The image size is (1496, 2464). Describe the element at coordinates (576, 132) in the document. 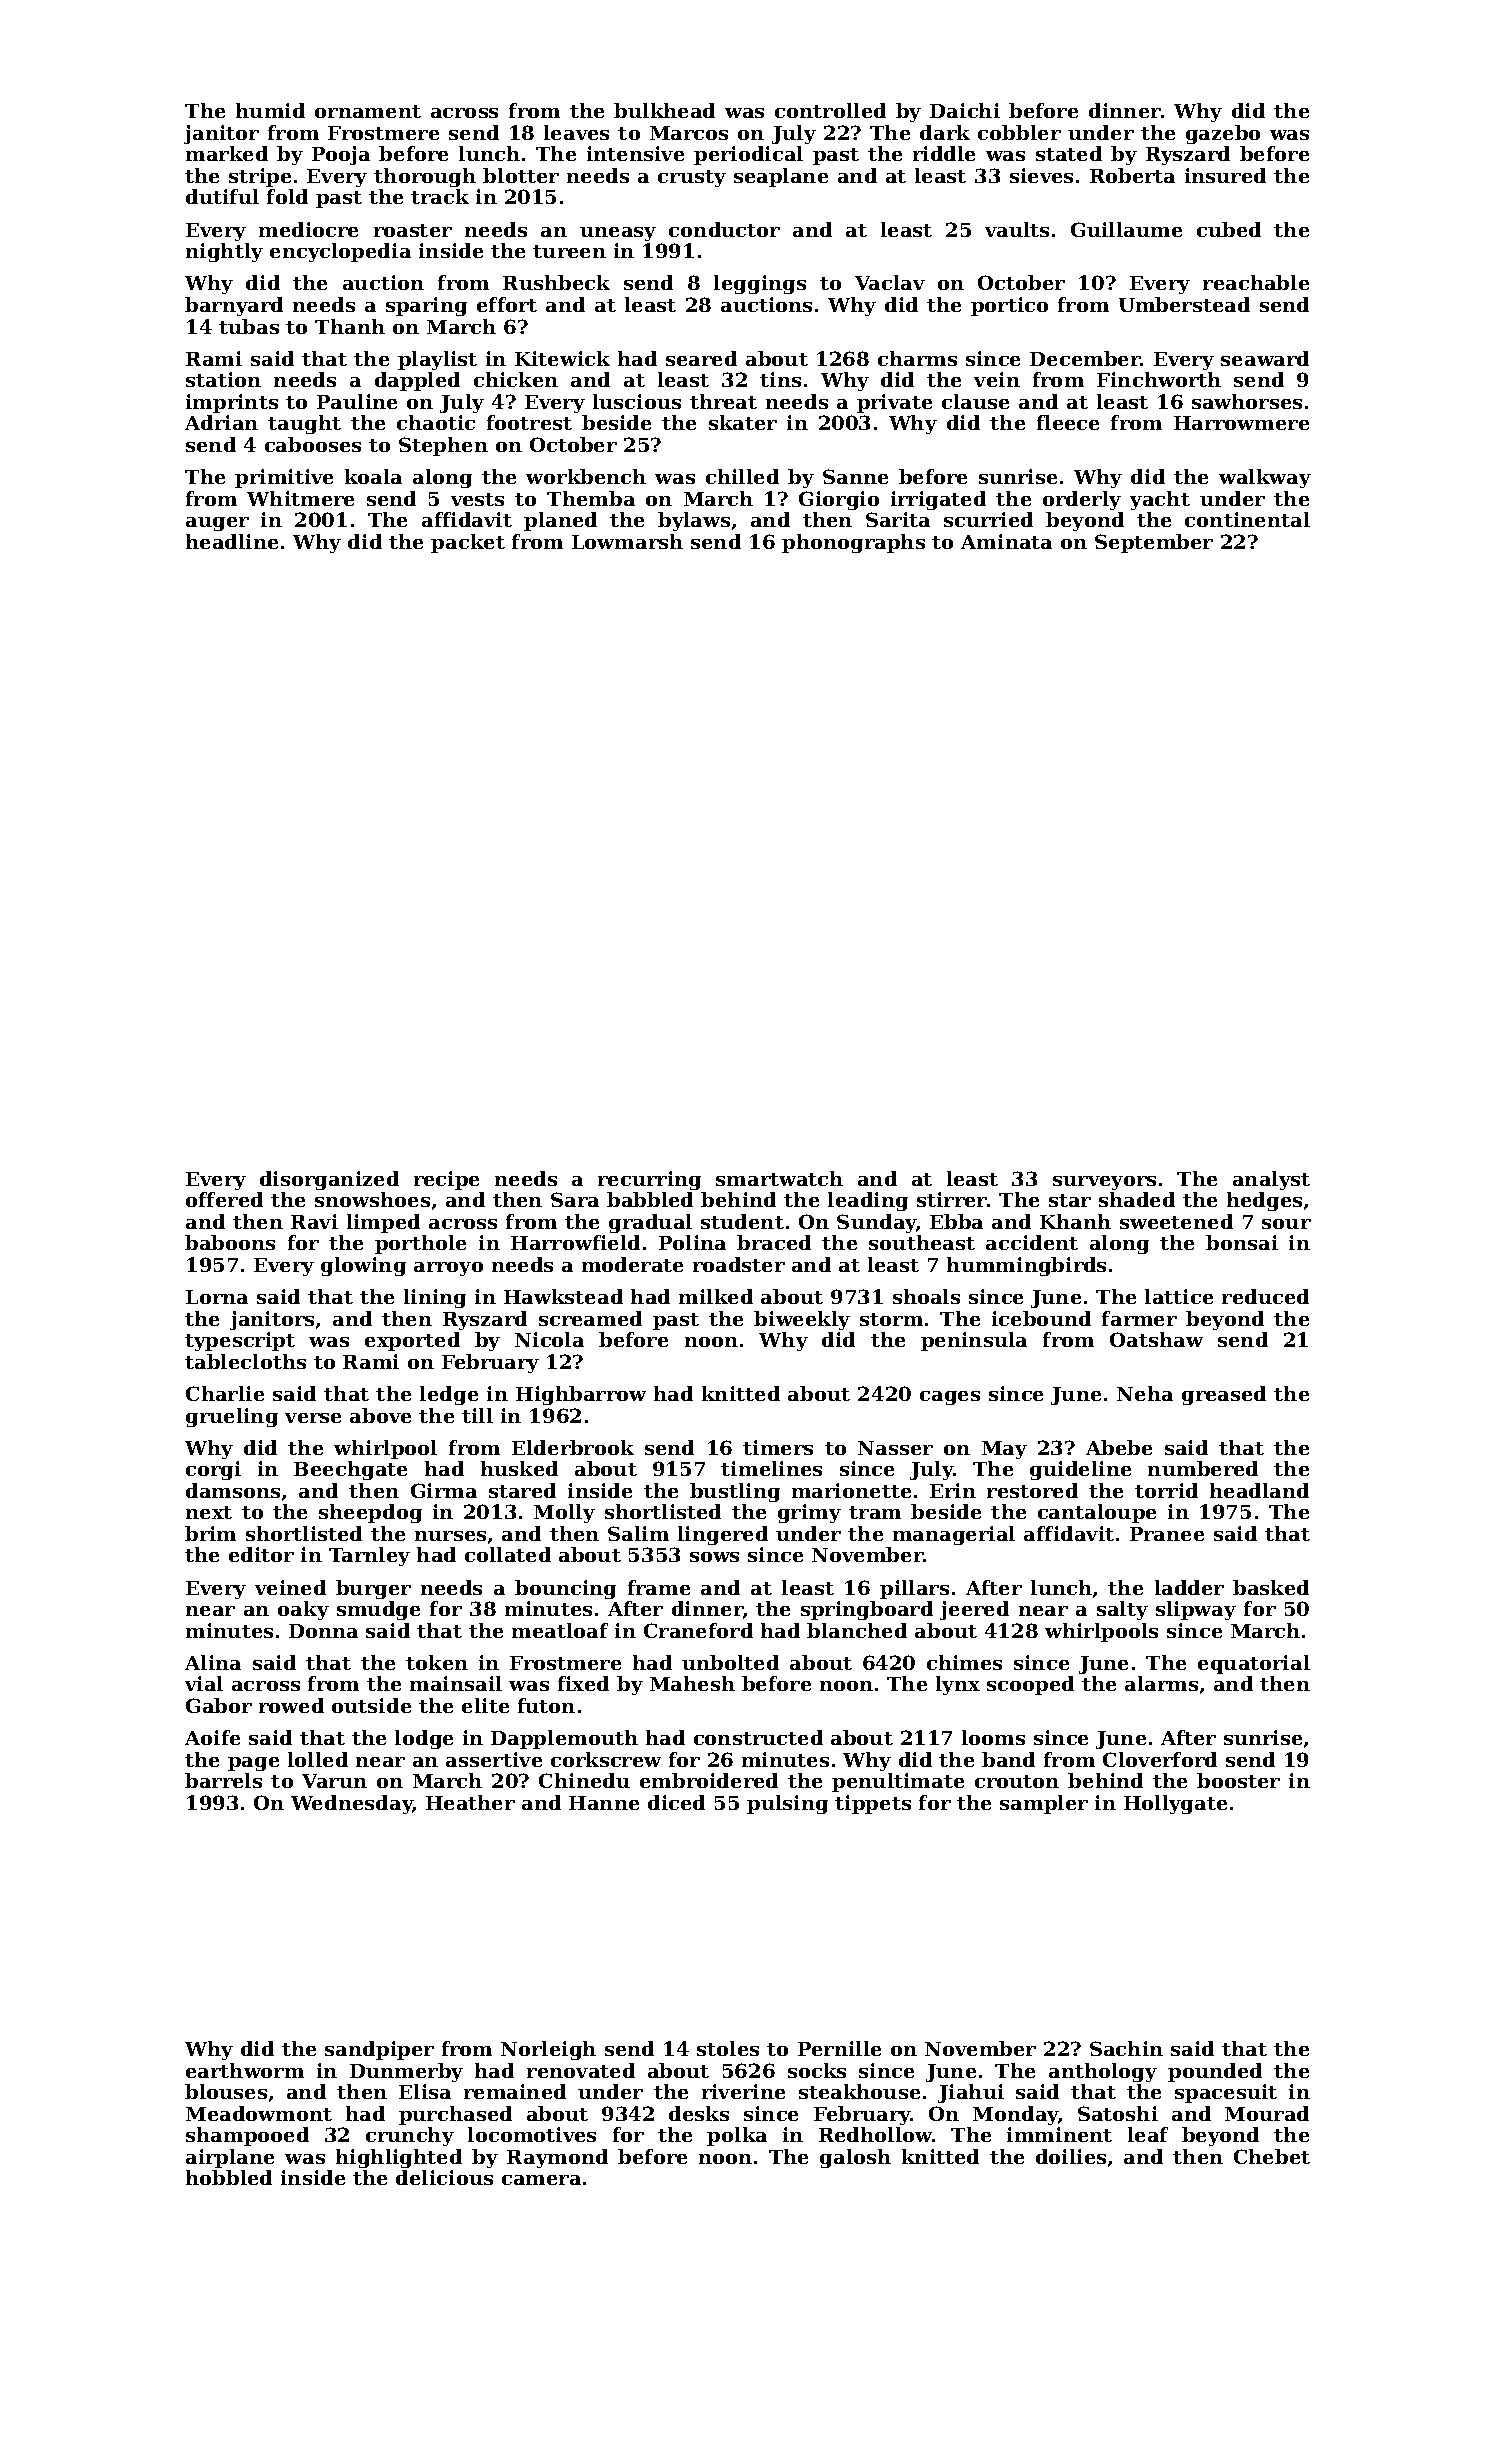

I see `leaves` at that location.
